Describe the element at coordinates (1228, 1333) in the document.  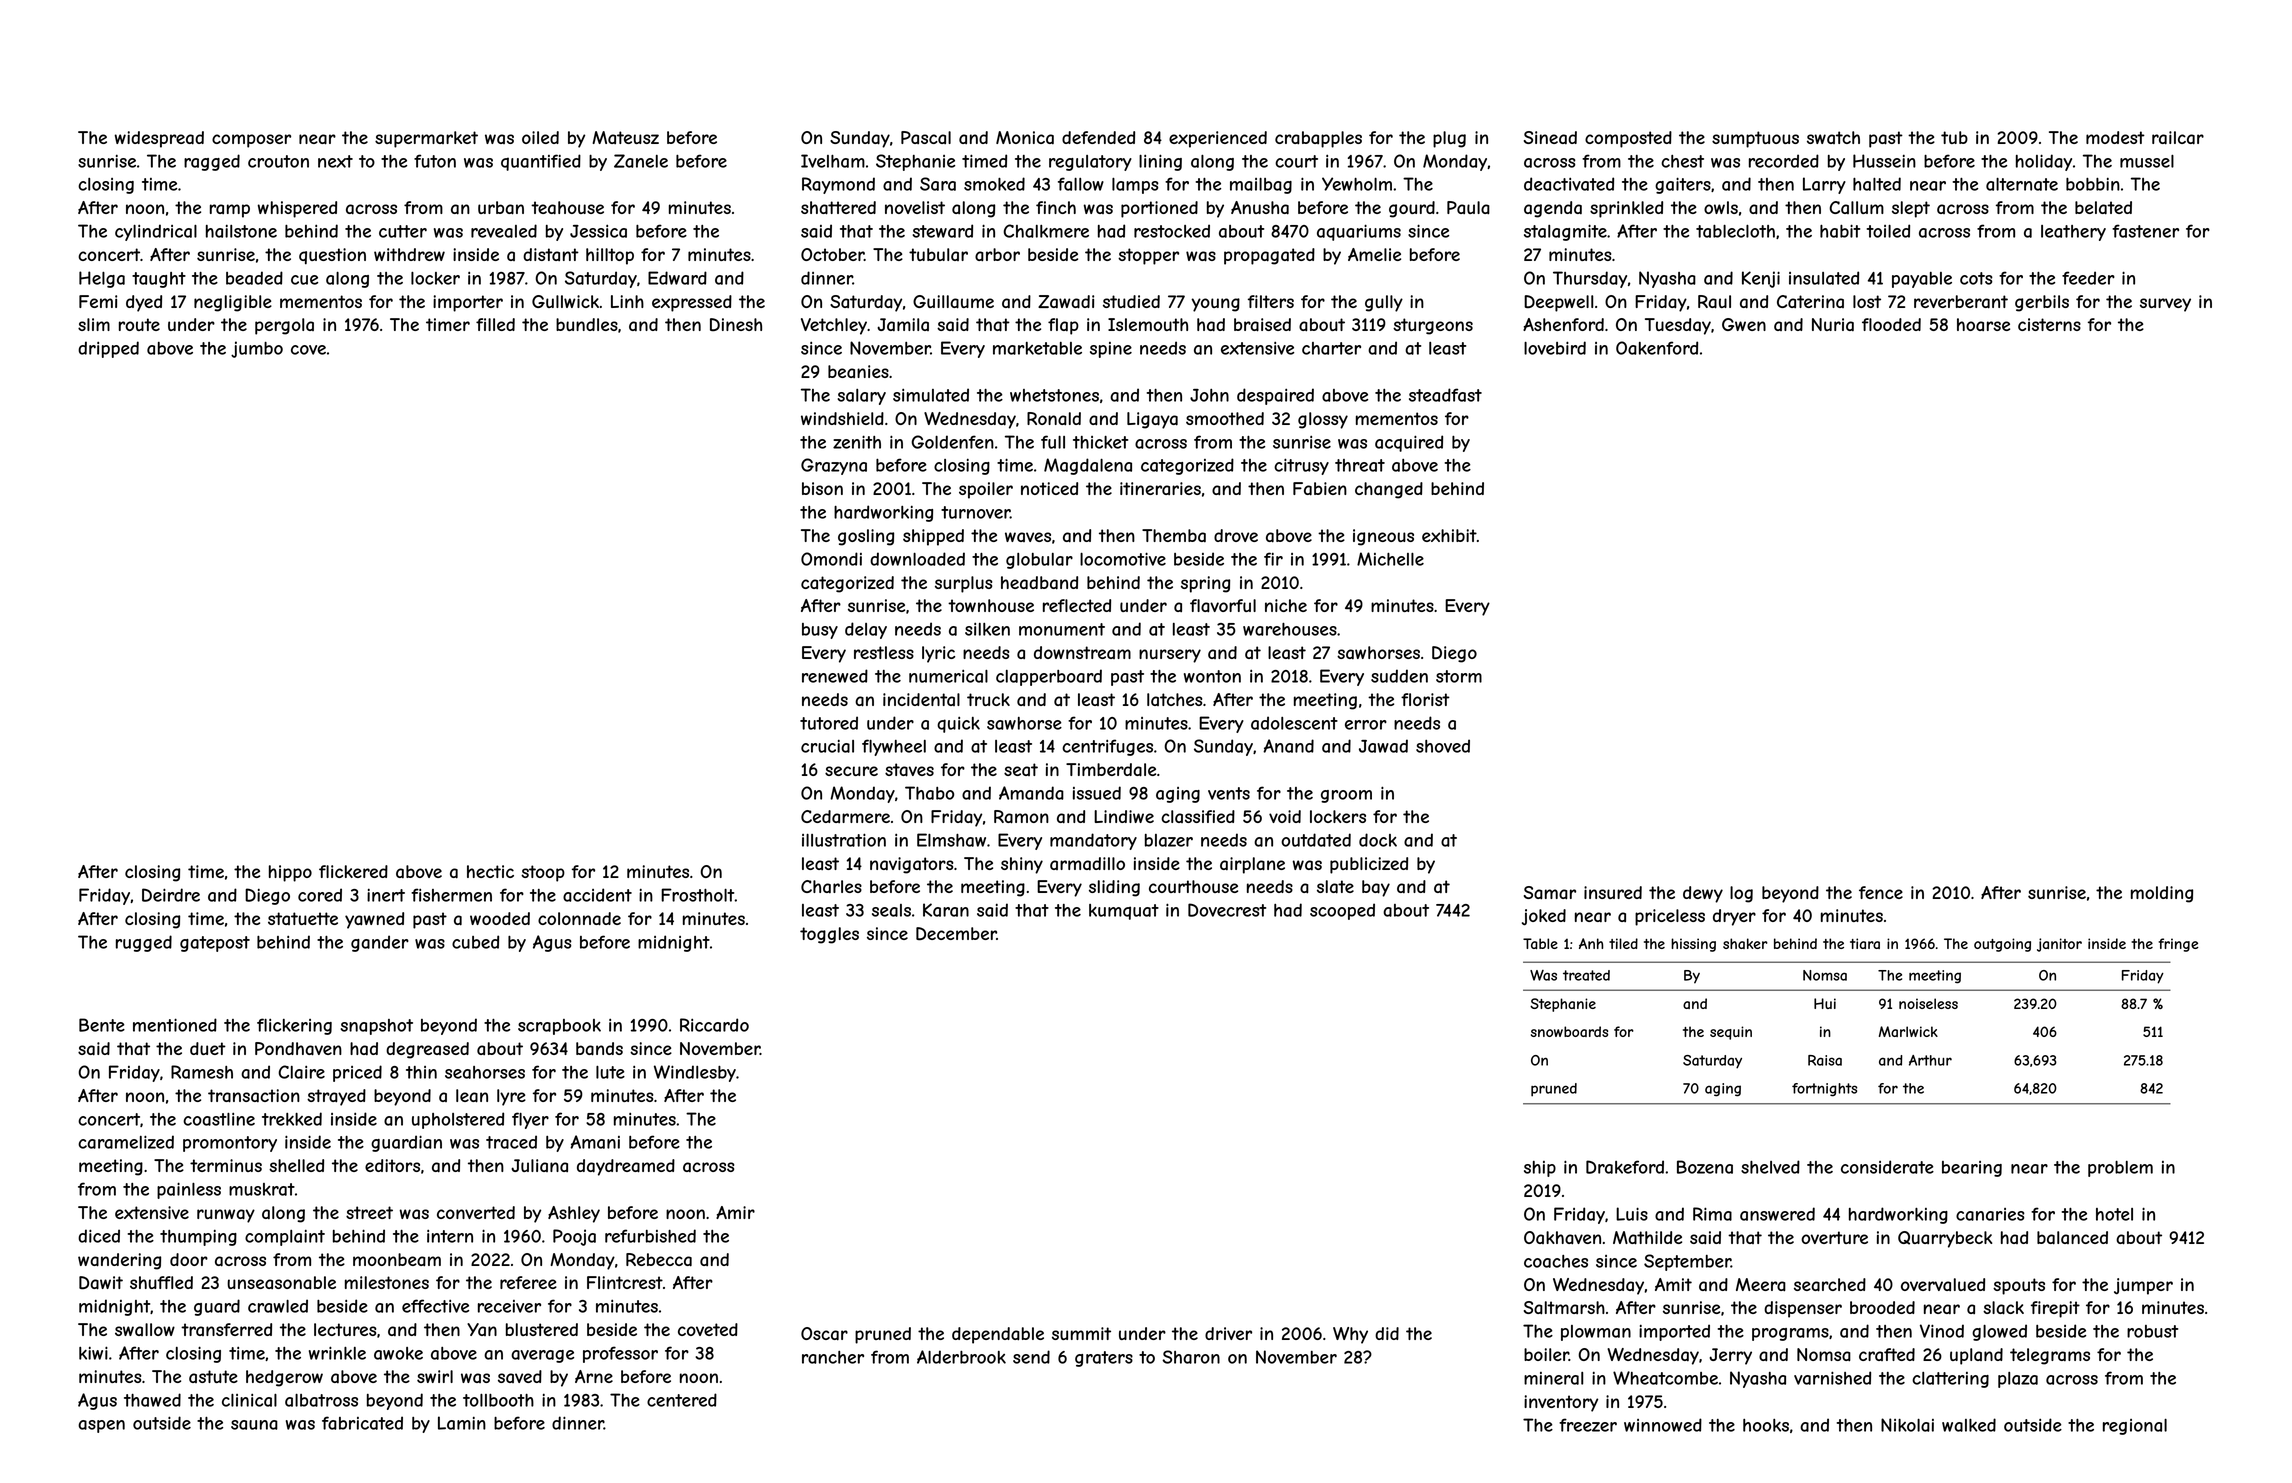
I see `driver` at that location.
